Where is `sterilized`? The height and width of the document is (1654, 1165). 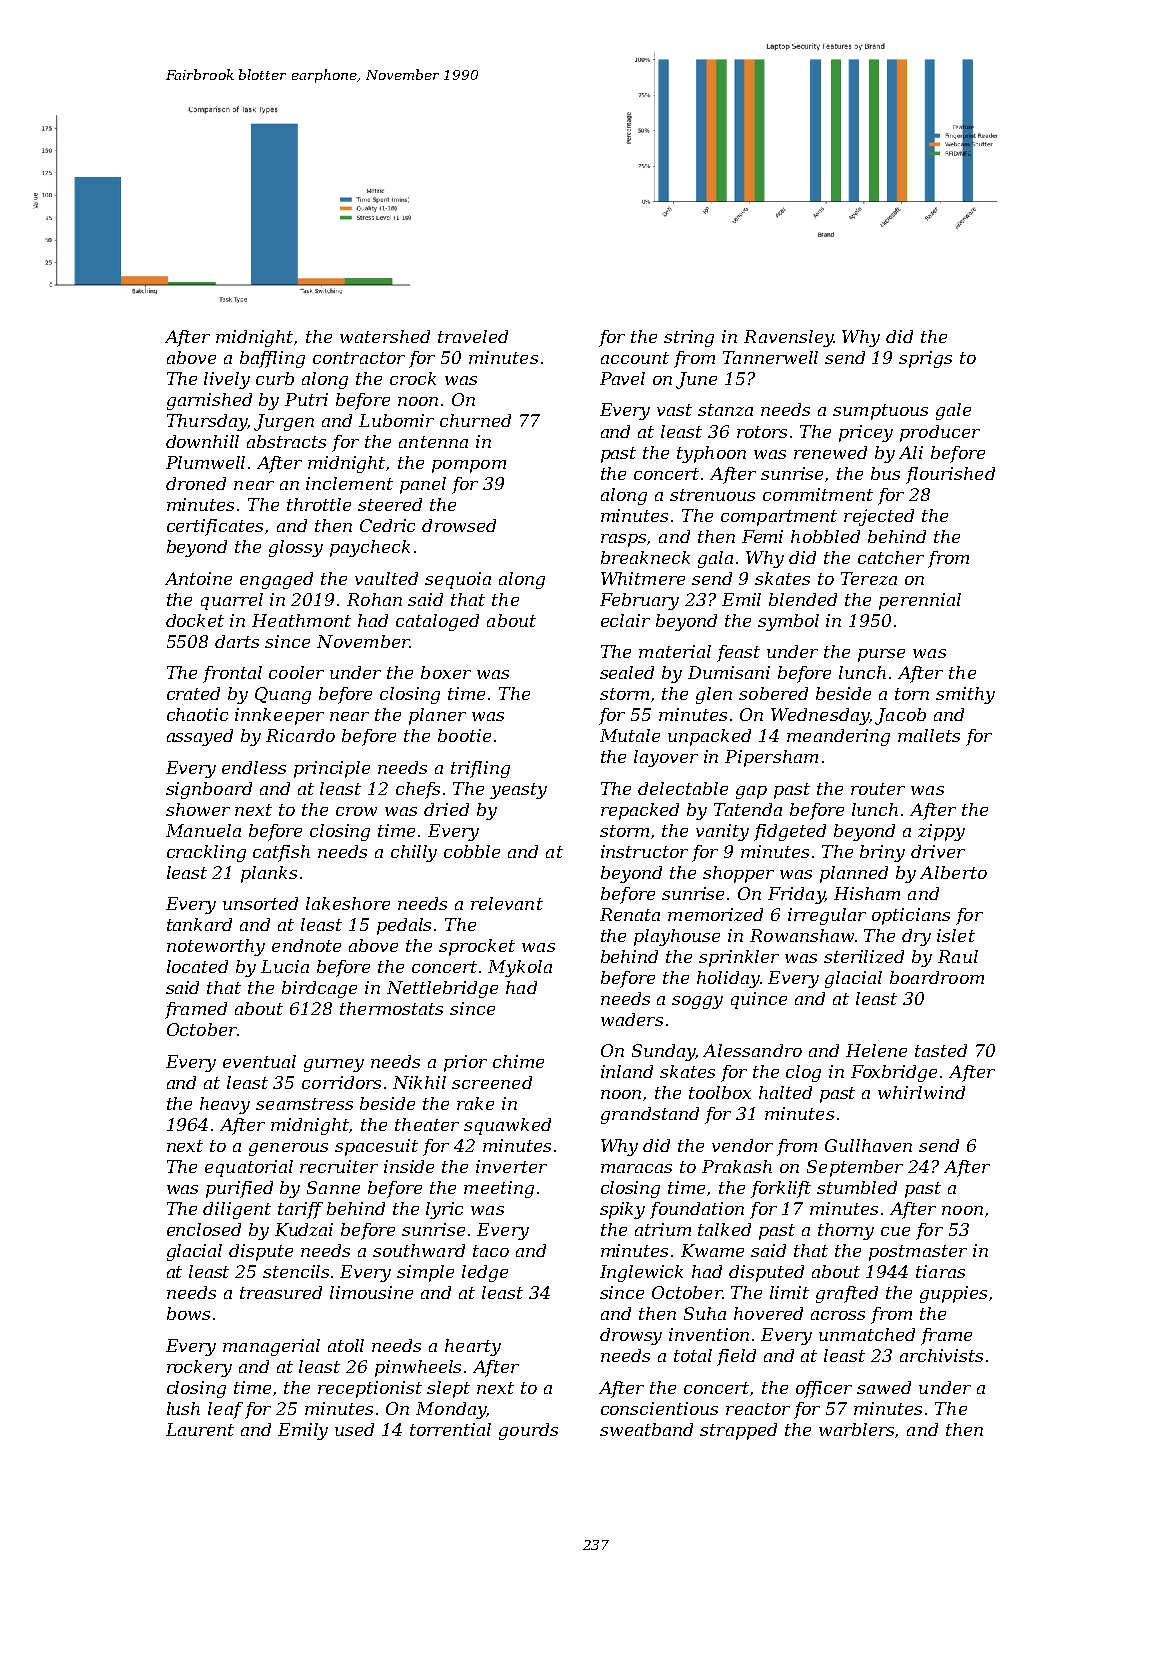 sterilized is located at coordinates (864, 956).
